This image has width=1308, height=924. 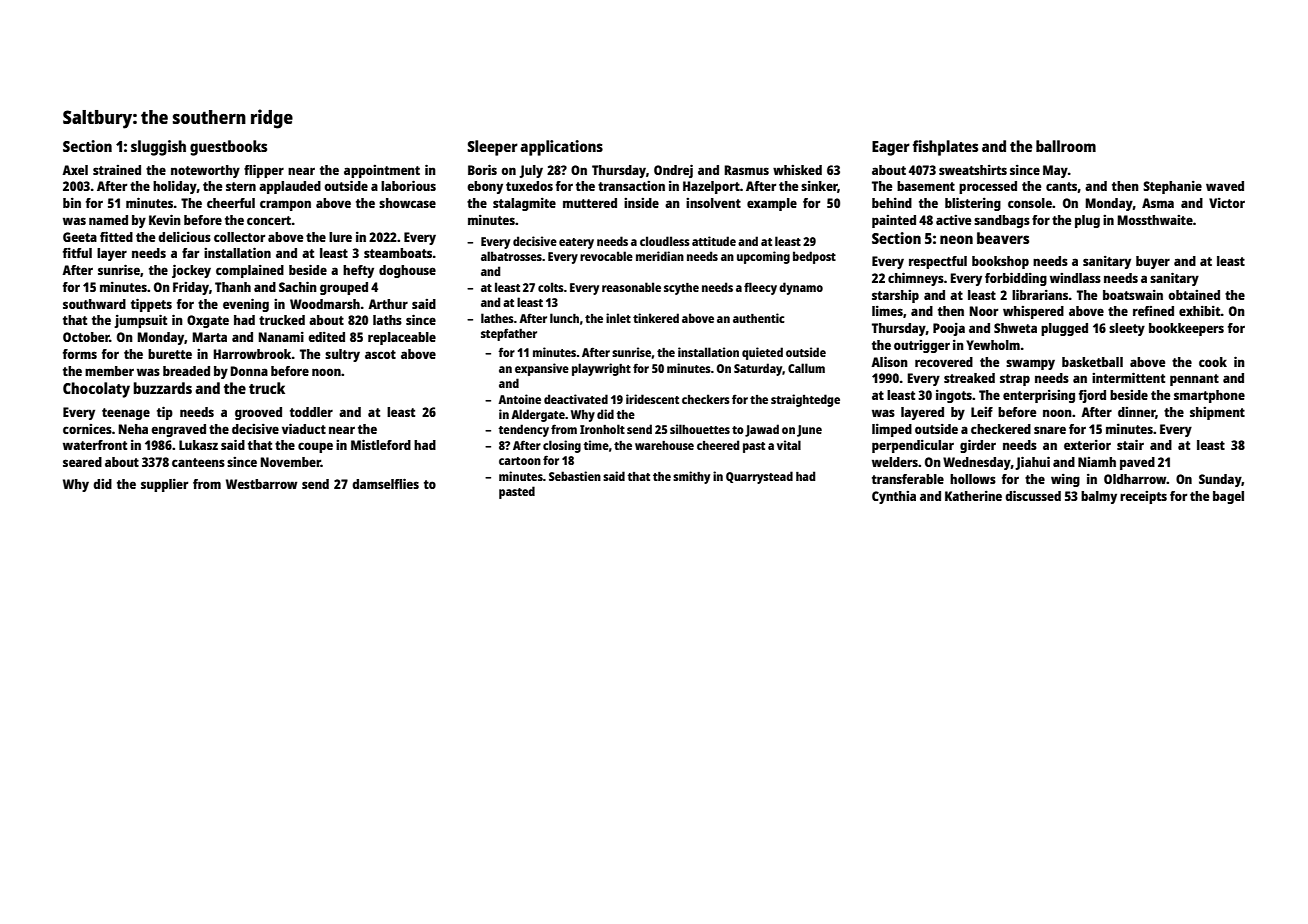 What do you see at coordinates (561, 148) in the image?
I see `applications` at bounding box center [561, 148].
